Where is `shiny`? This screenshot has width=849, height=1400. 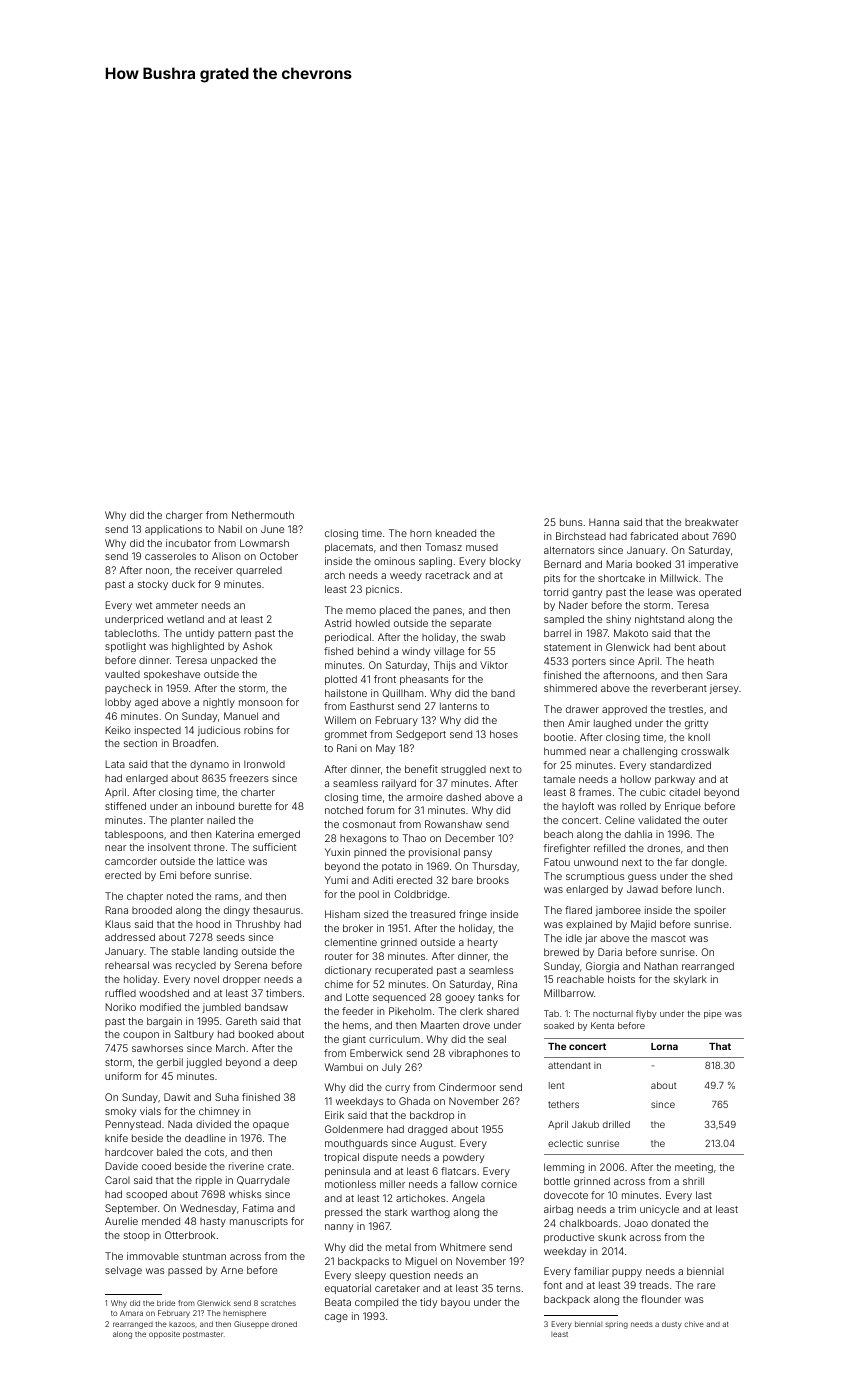
shiny is located at coordinates (618, 620).
